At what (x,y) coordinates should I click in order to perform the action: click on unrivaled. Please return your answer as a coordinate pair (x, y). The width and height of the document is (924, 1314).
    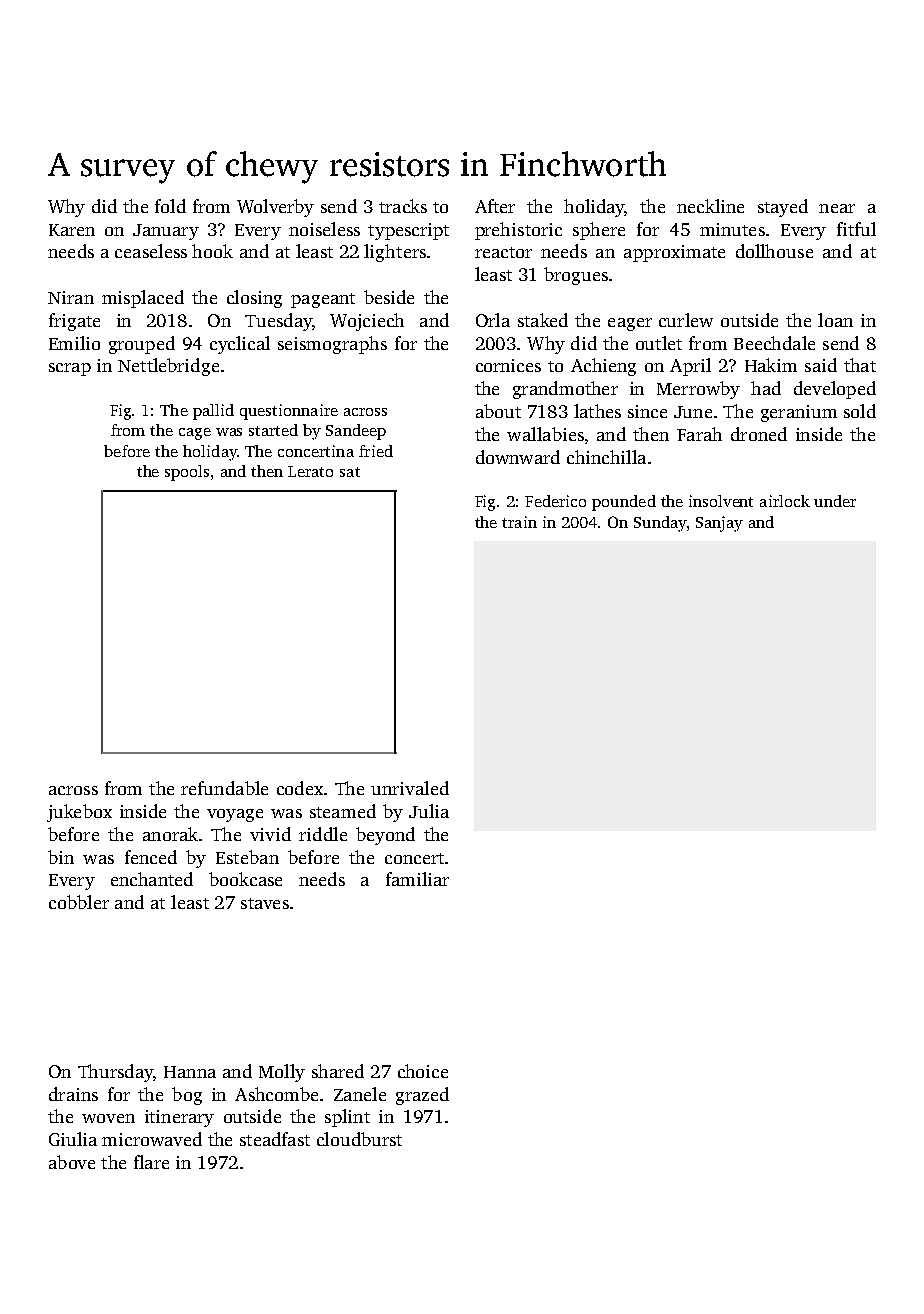
    Looking at the image, I should click on (410, 788).
